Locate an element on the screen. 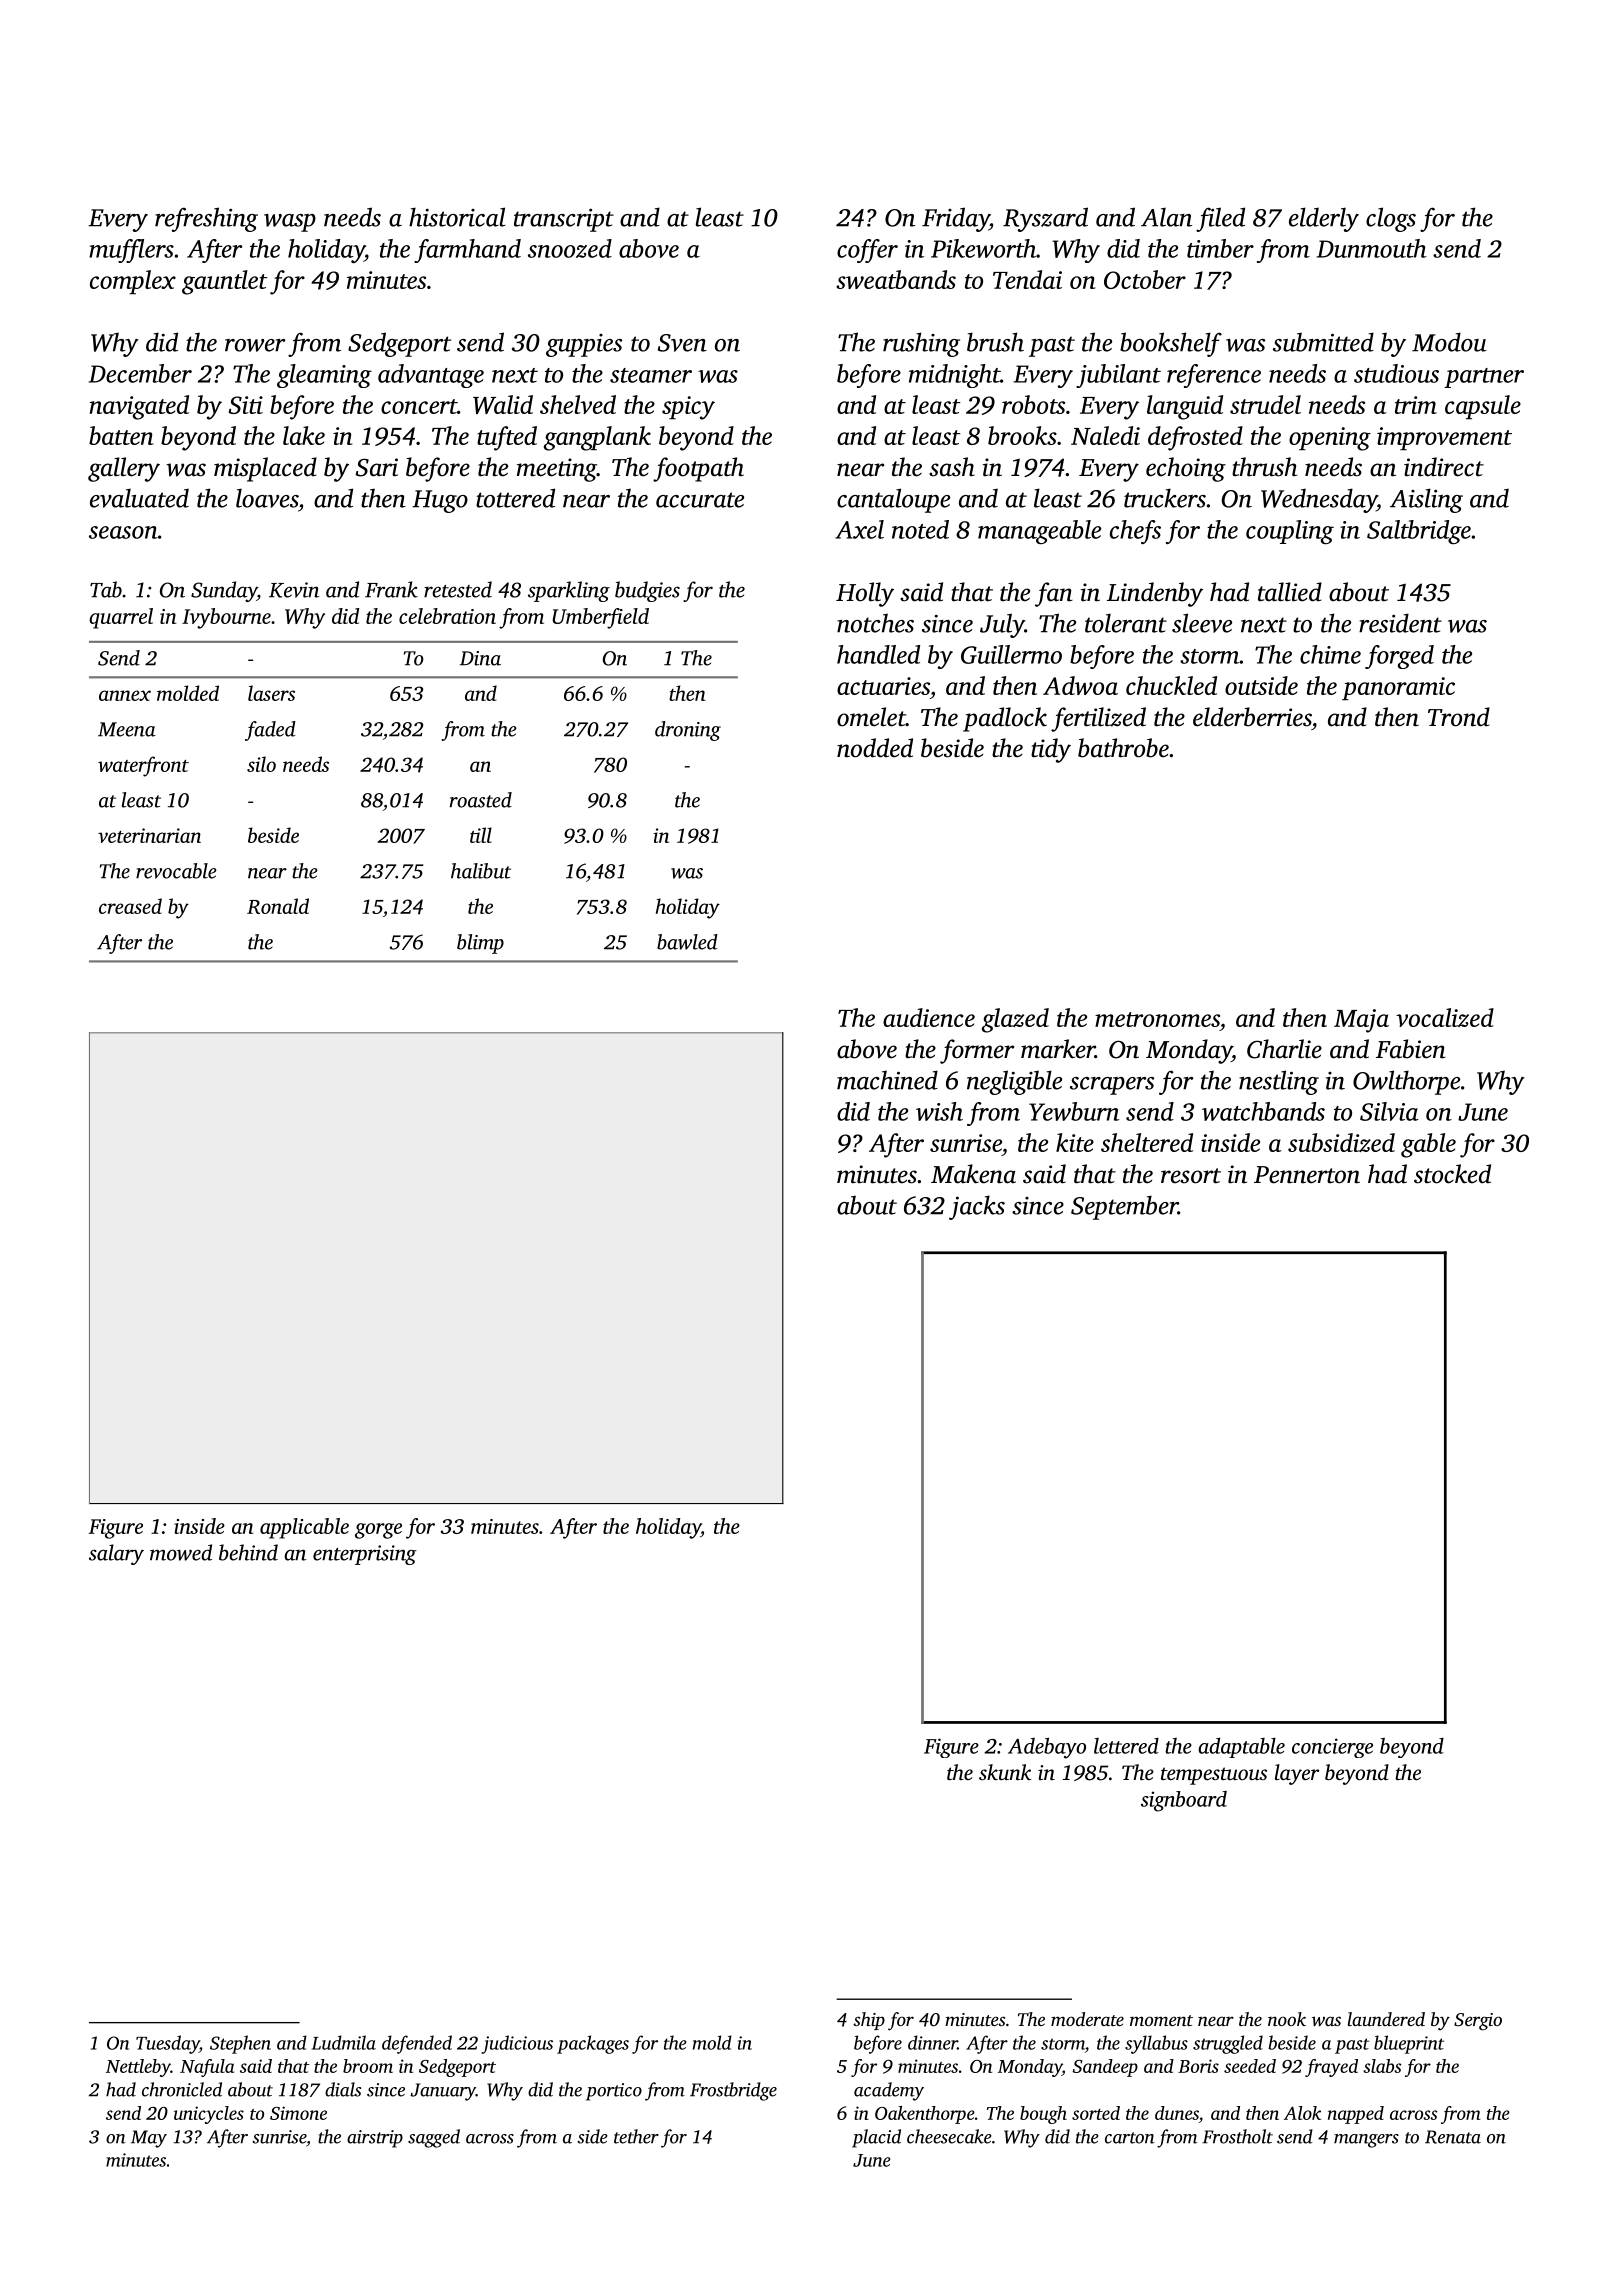 This screenshot has width=1620, height=2292. defended is located at coordinates (417, 2044).
